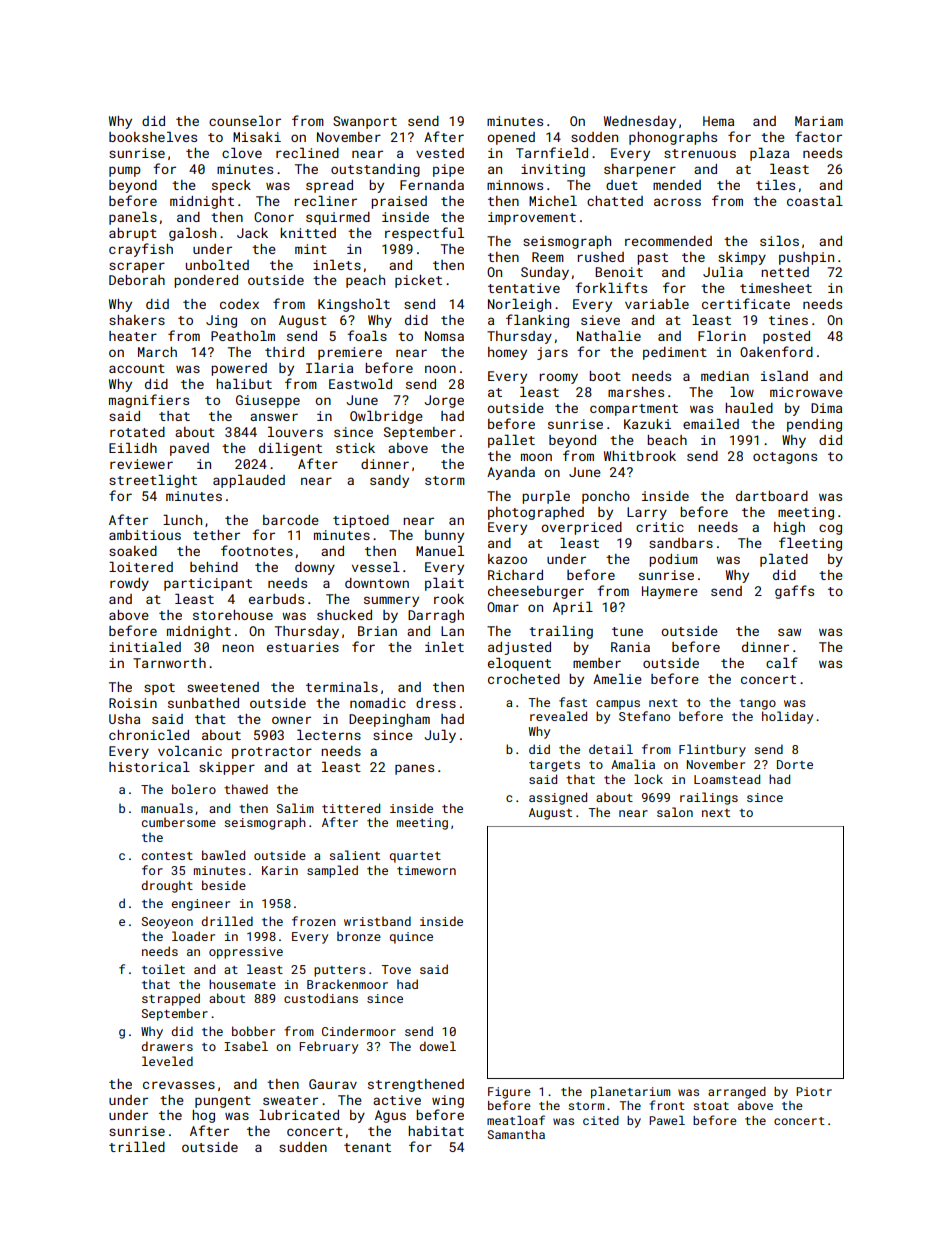 The height and width of the page is (1233, 952). Describe the element at coordinates (795, 764) in the page. I see `Dorte` at that location.
